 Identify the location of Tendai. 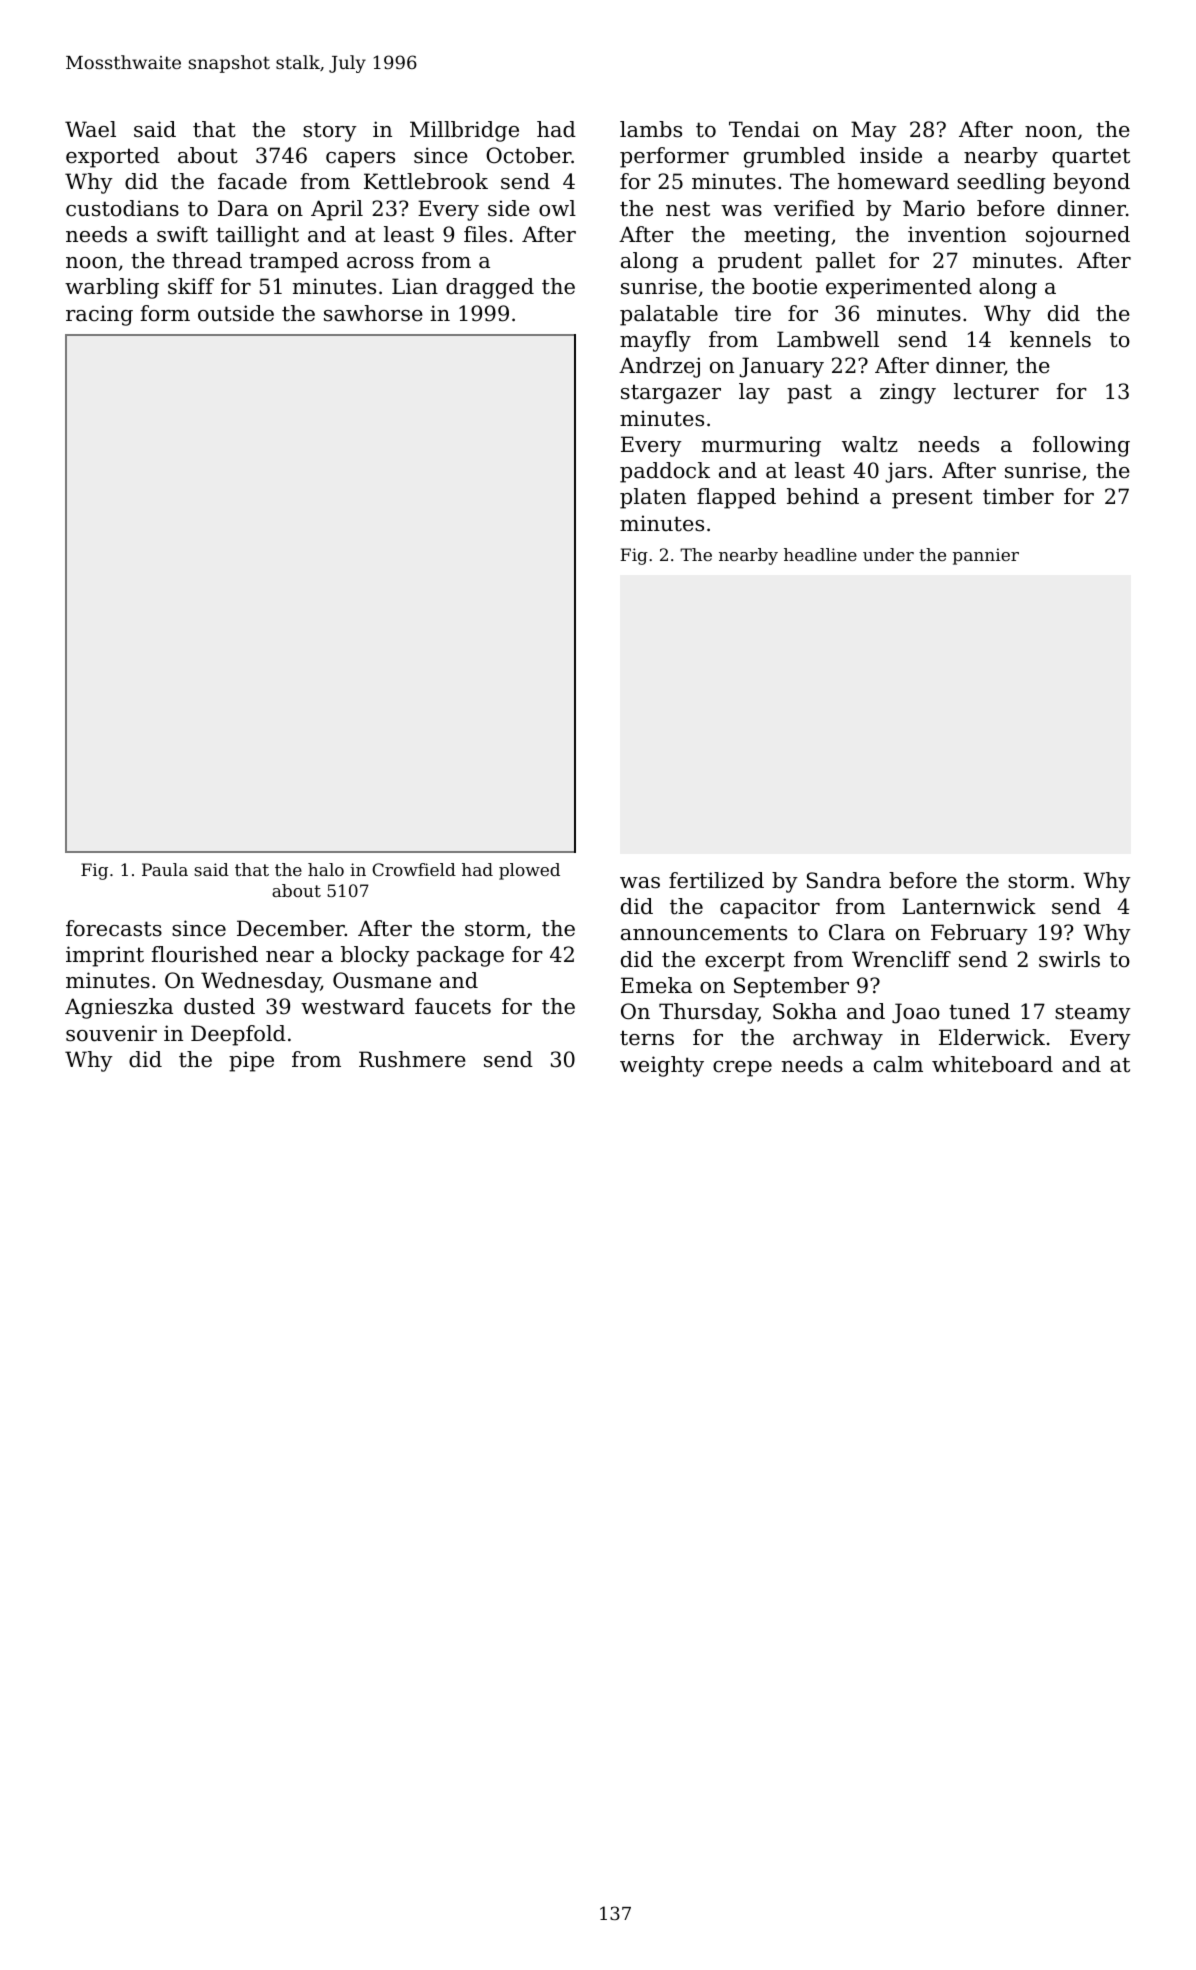
(764, 129).
